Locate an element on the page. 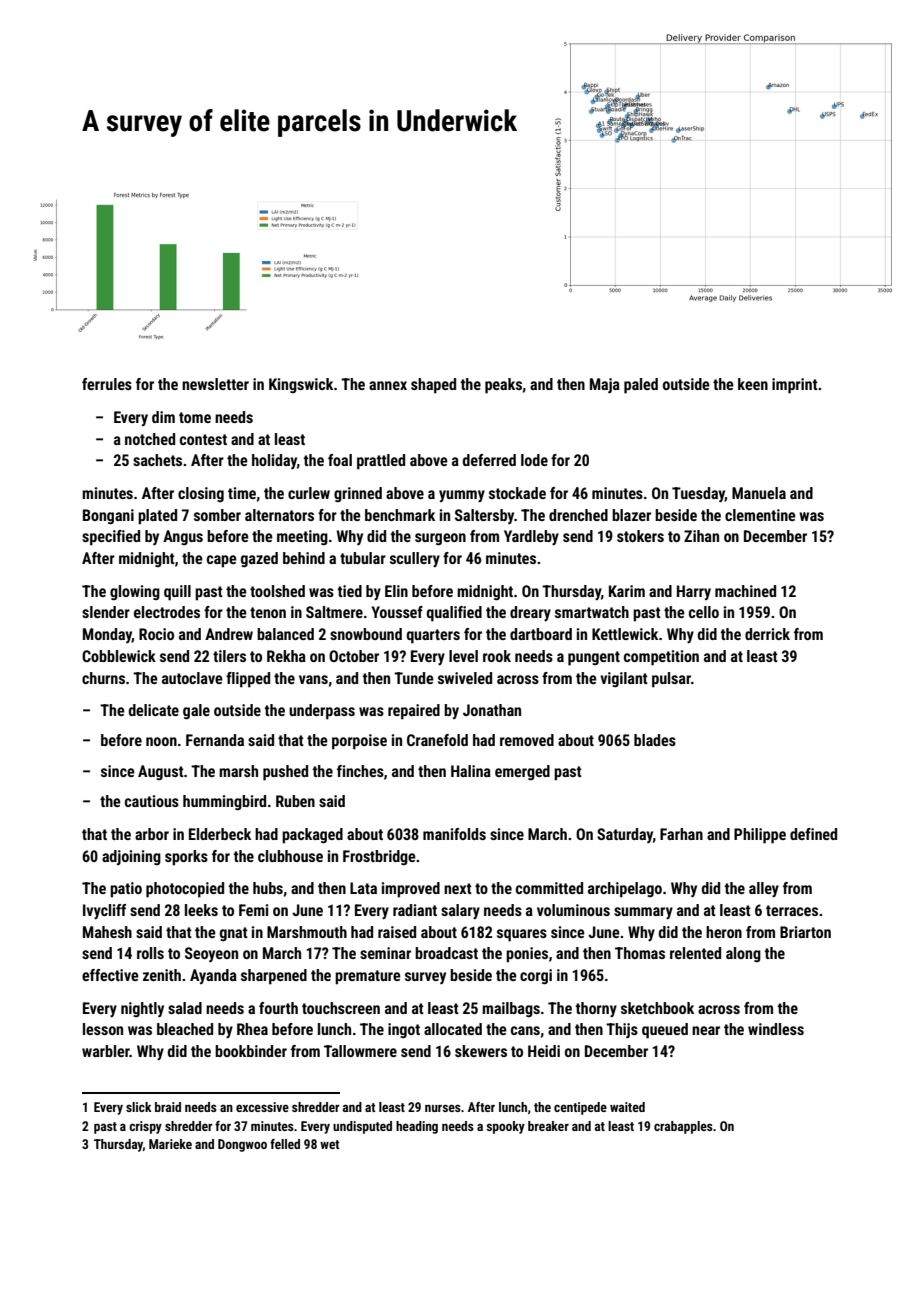 This image has height=1311, width=924. holiday is located at coordinates (274, 461).
